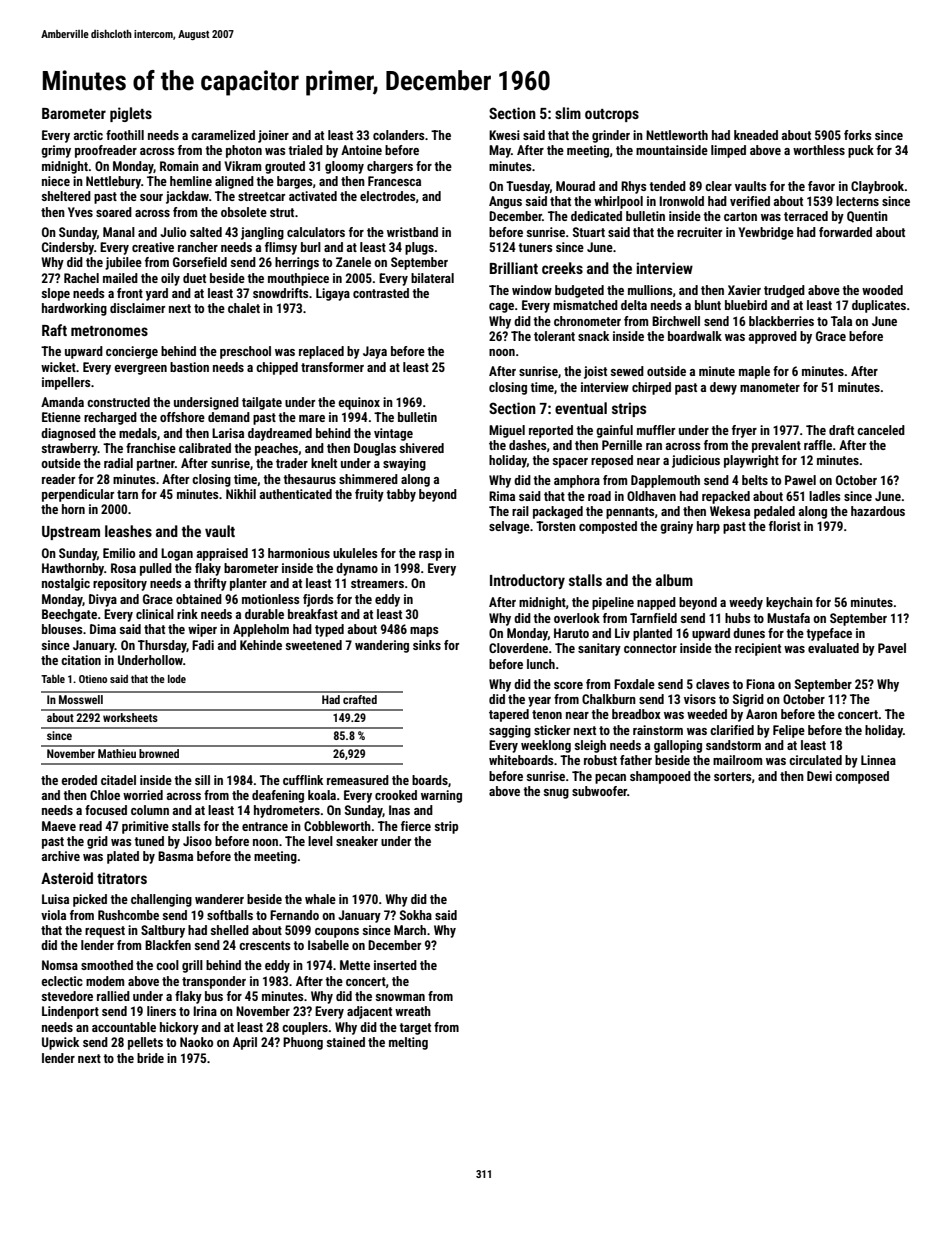  Describe the element at coordinates (316, 232) in the screenshot. I see `calculators` at that location.
